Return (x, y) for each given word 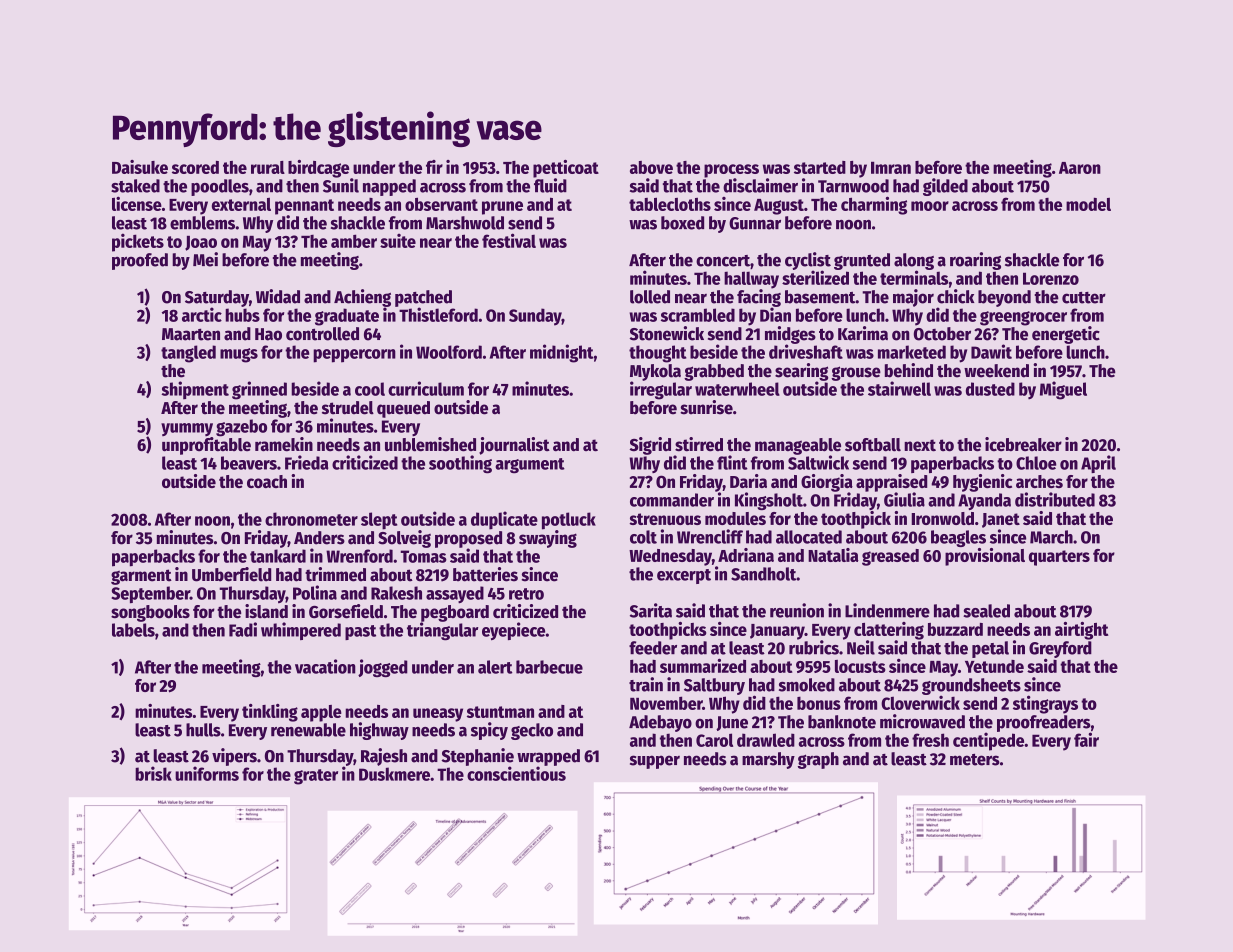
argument (530, 466)
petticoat (566, 169)
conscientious (516, 773)
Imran (891, 168)
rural (268, 167)
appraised (891, 483)
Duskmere (394, 774)
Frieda (306, 462)
